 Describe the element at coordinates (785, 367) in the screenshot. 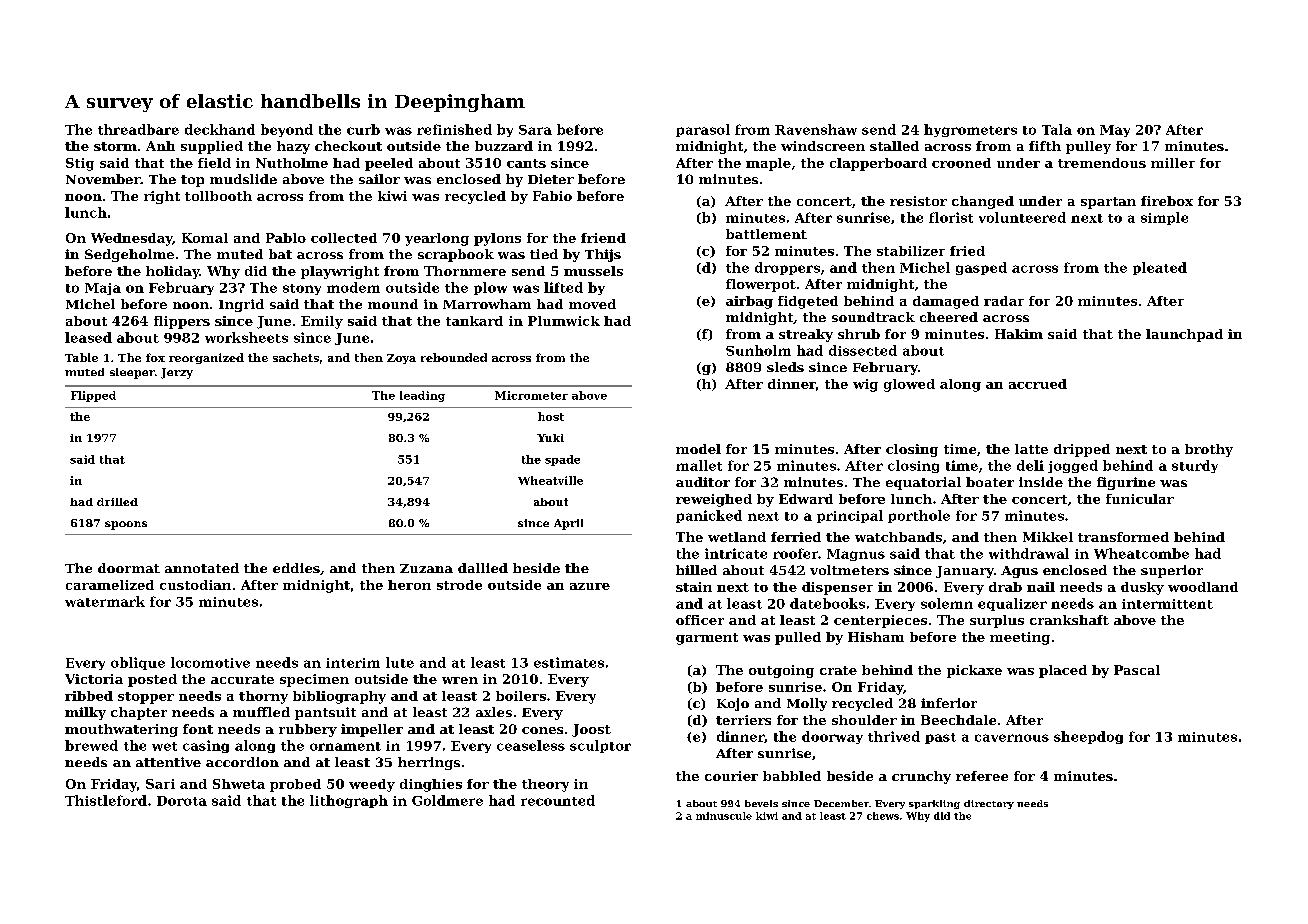

I see `sleds` at that location.
